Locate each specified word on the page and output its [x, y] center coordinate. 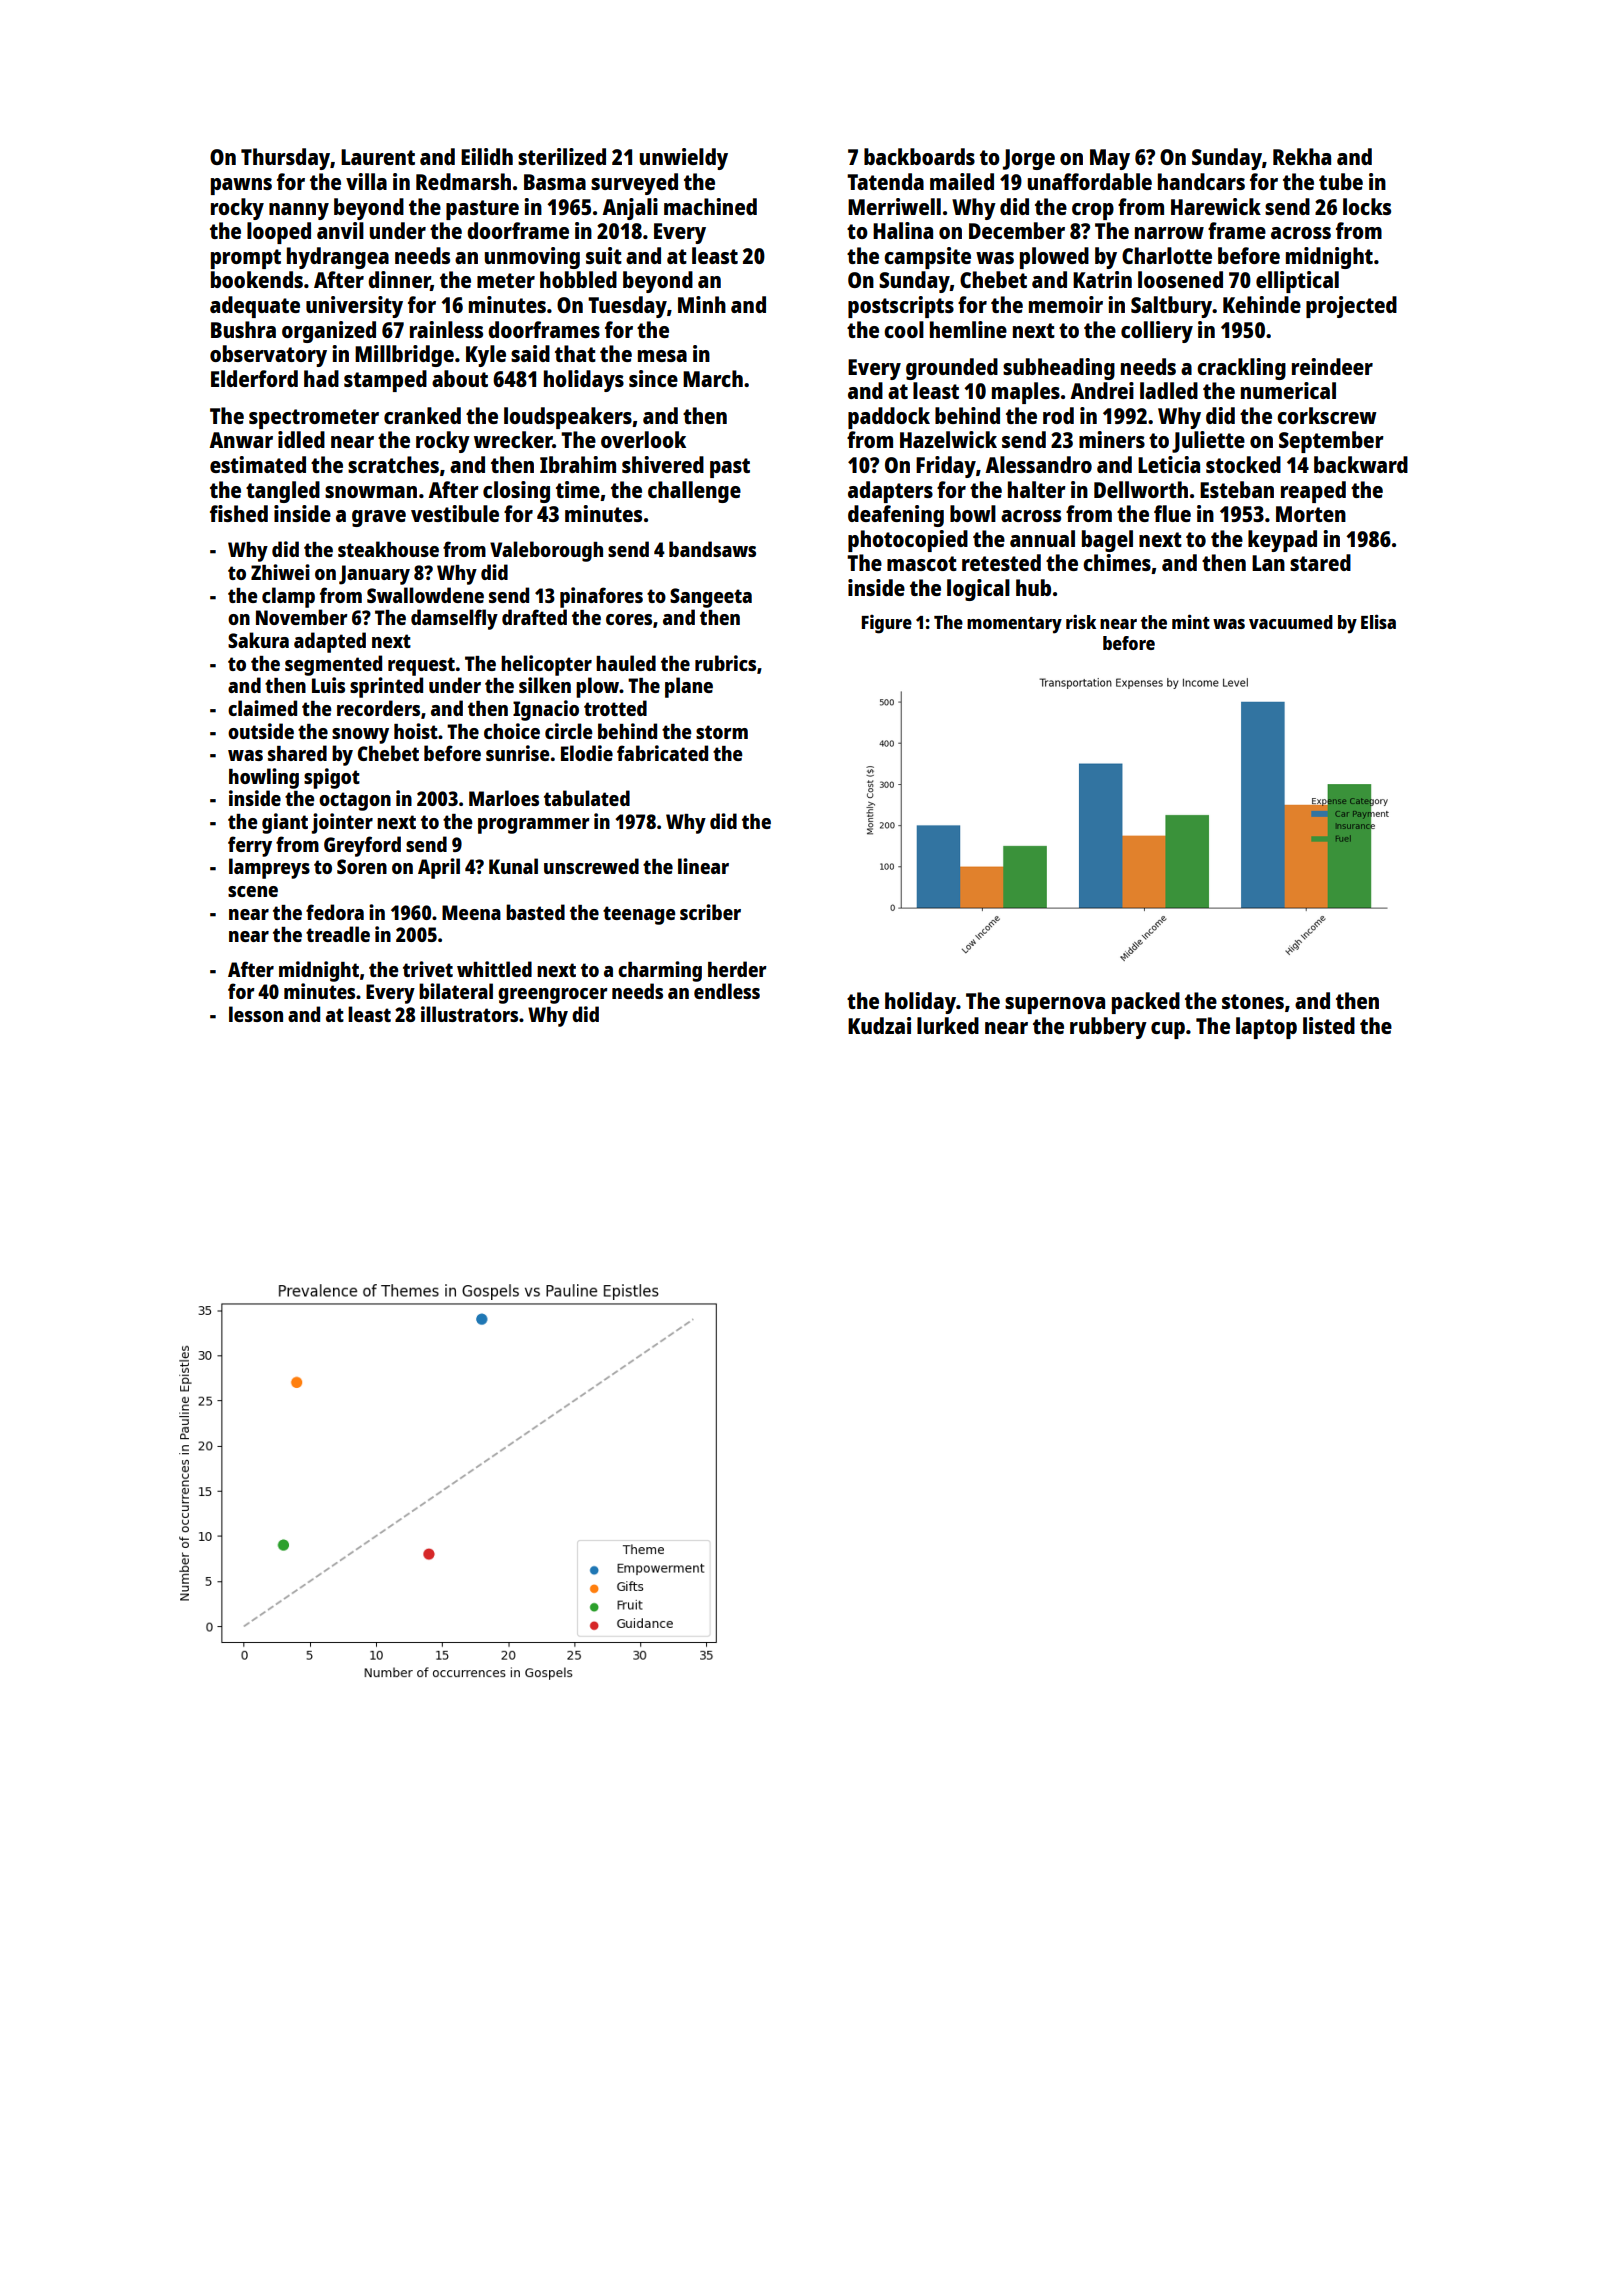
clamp [288, 597]
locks [1367, 206]
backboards [919, 156]
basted [535, 912]
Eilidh [487, 156]
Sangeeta [711, 598]
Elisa [1378, 621]
